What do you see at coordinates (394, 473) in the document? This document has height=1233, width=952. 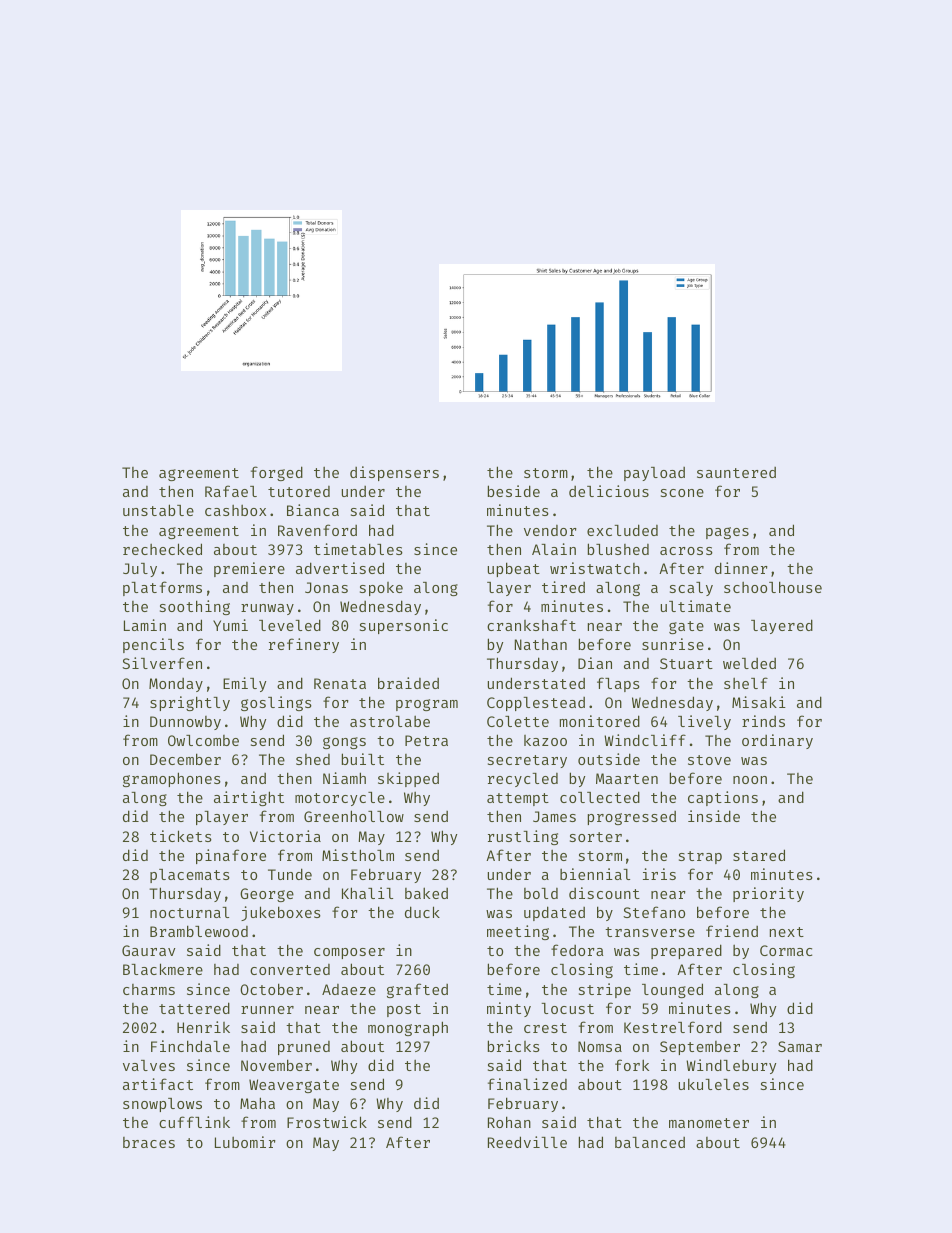 I see `dispensers` at bounding box center [394, 473].
